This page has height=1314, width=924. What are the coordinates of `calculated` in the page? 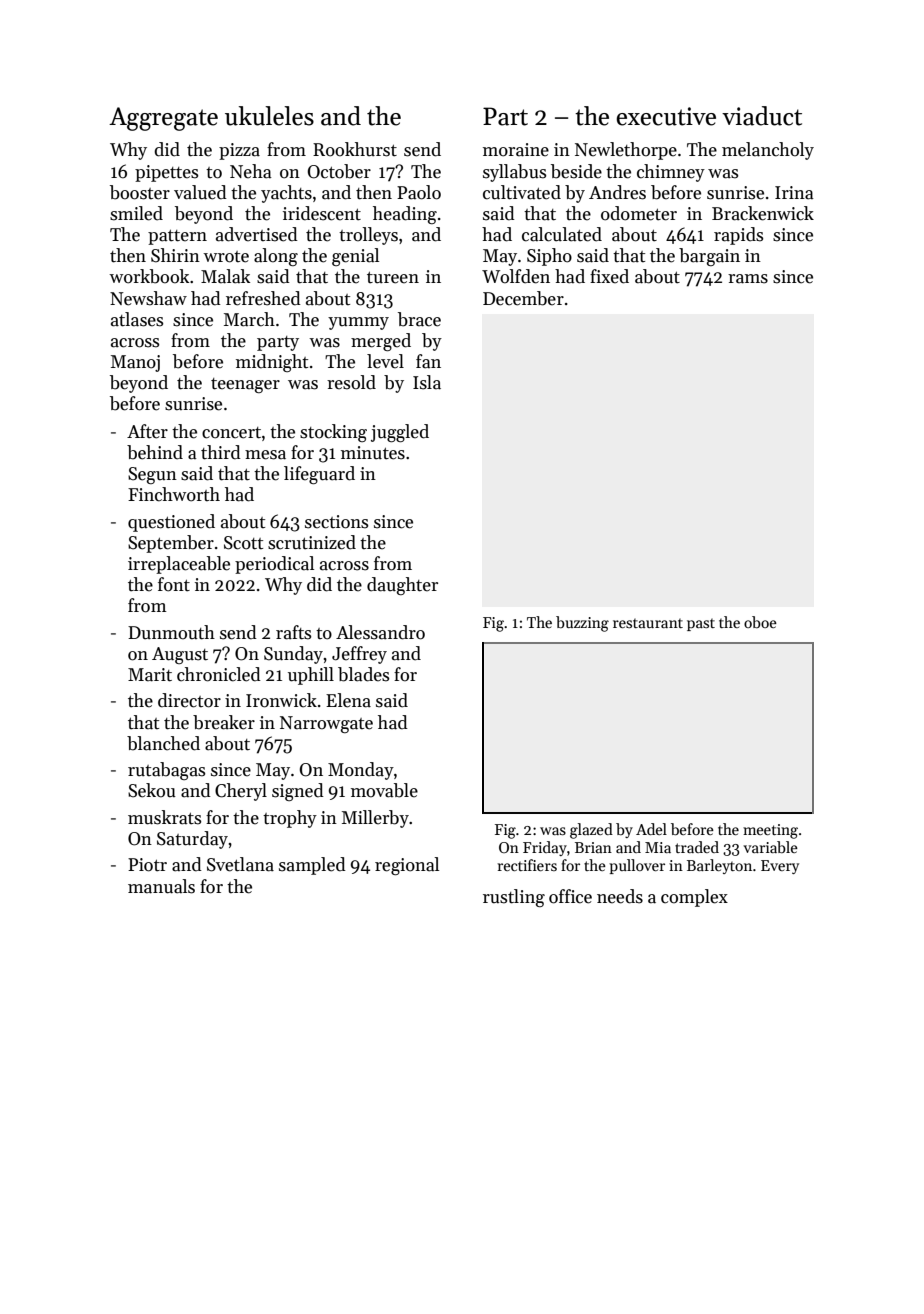 It's located at (562, 234).
